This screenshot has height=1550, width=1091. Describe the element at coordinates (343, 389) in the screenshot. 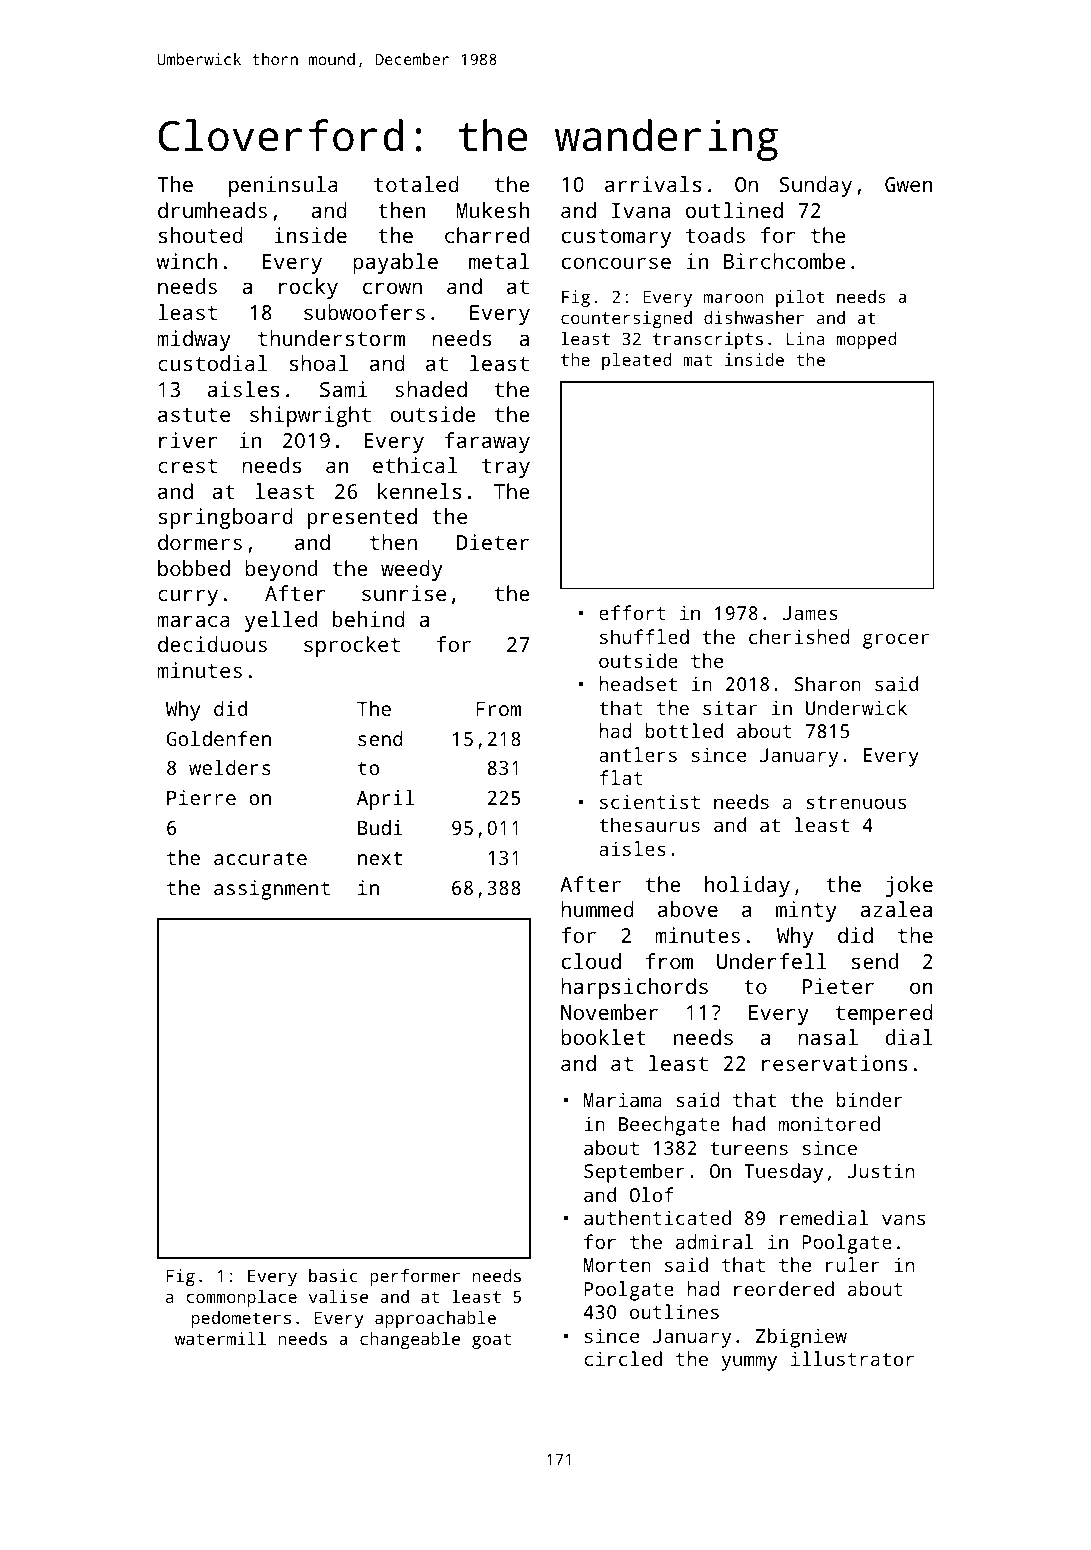

I see `Sami` at that location.
